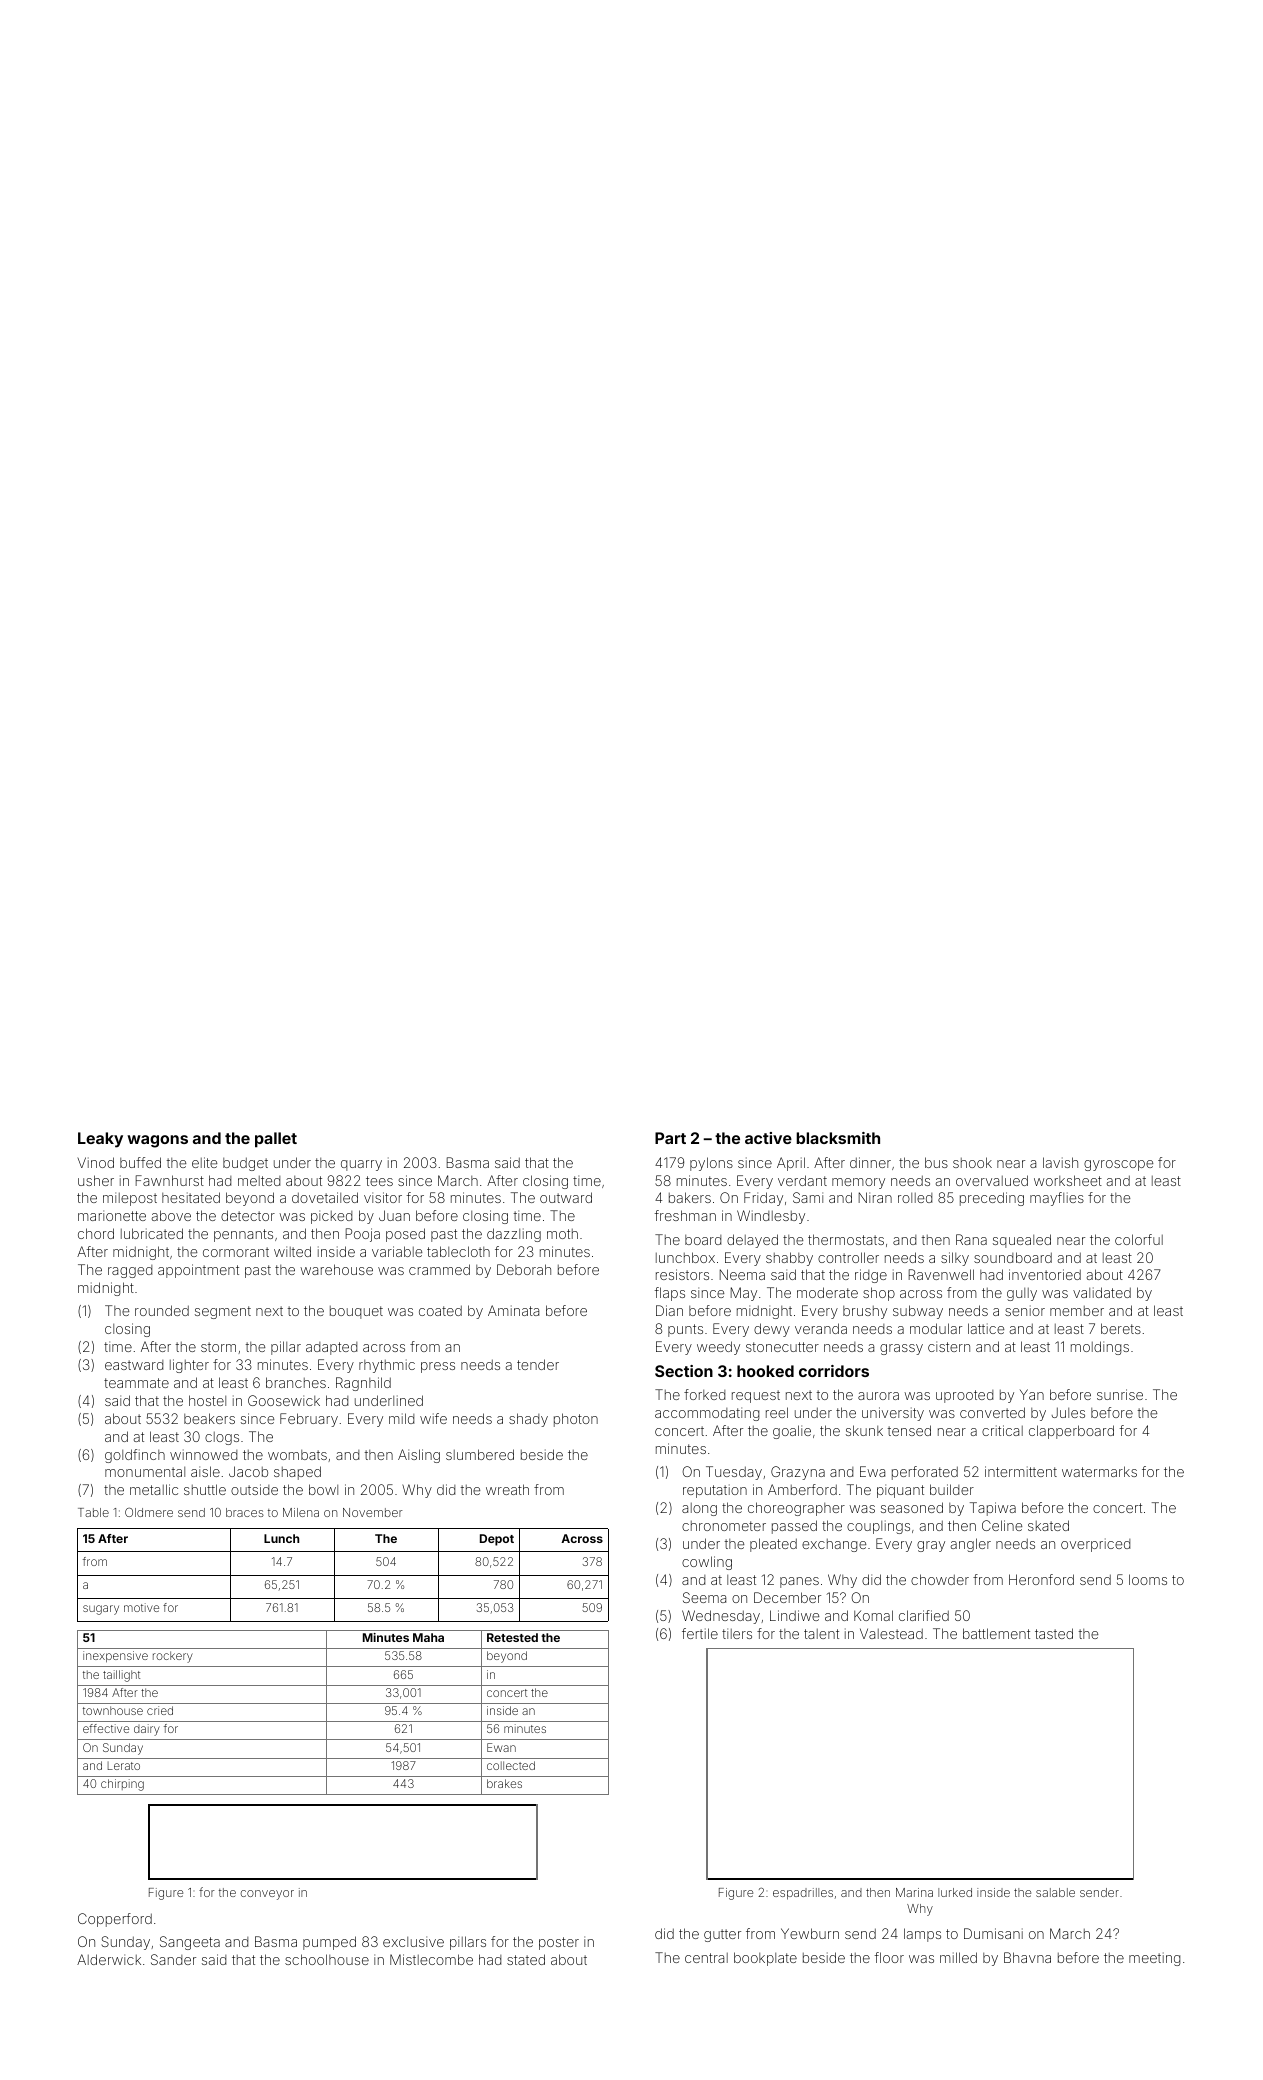 This image has width=1263, height=2080. What do you see at coordinates (670, 1138) in the image?
I see `Part` at bounding box center [670, 1138].
